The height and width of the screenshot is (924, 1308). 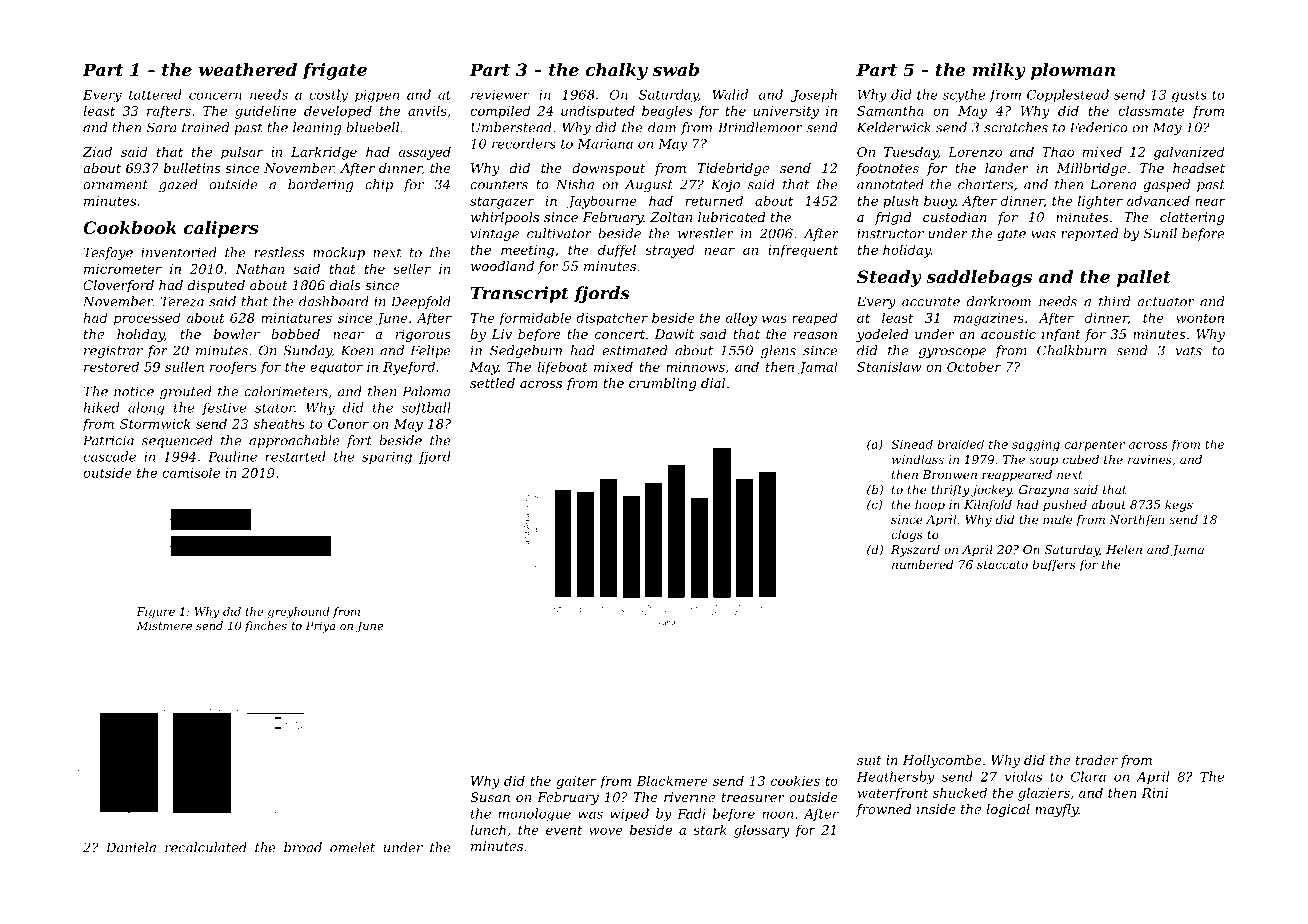 I want to click on broad, so click(x=303, y=847).
